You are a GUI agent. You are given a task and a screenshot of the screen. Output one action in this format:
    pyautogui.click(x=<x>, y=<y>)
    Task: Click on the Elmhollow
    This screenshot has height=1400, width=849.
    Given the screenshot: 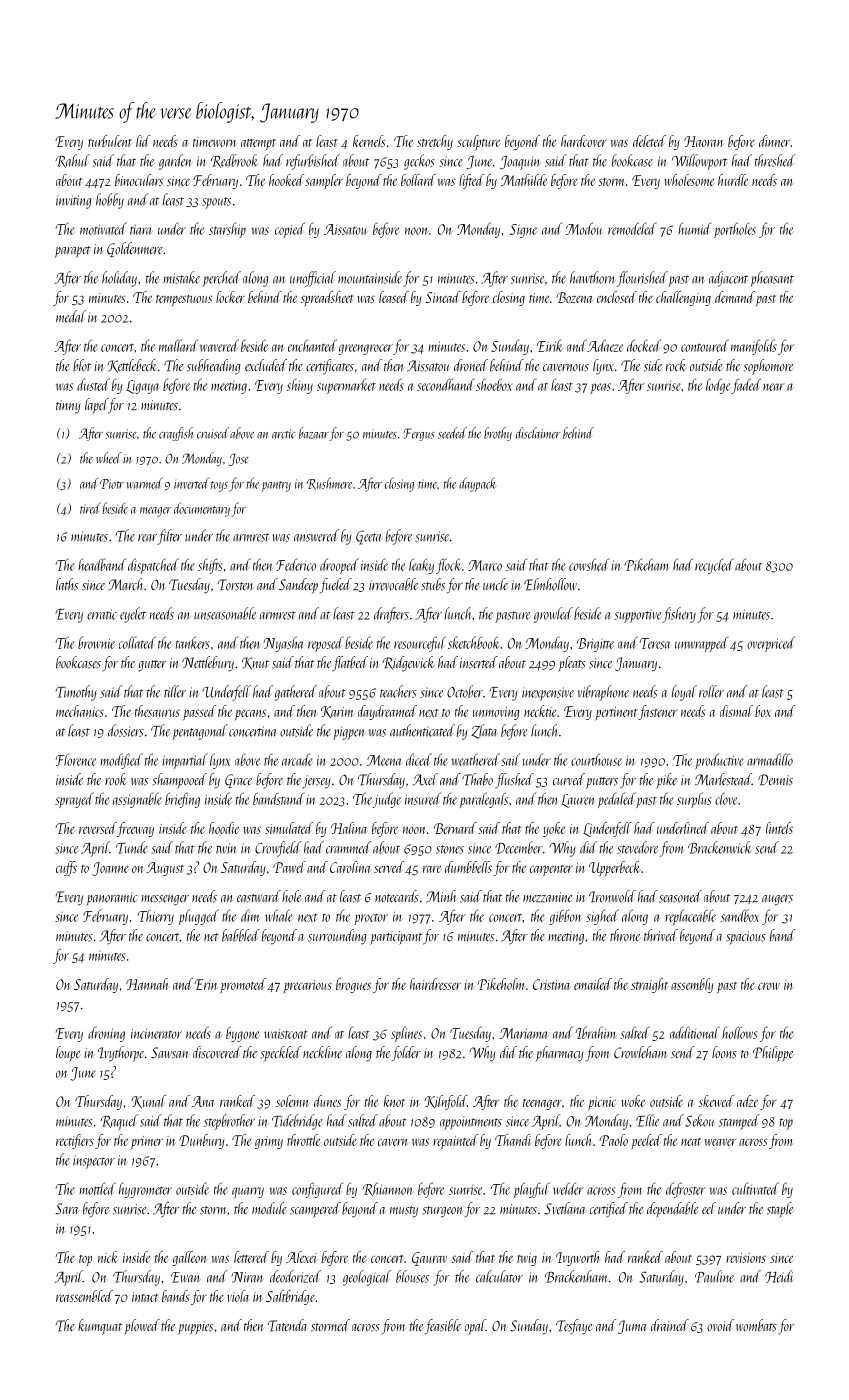 What is the action you would take?
    pyautogui.click(x=550, y=584)
